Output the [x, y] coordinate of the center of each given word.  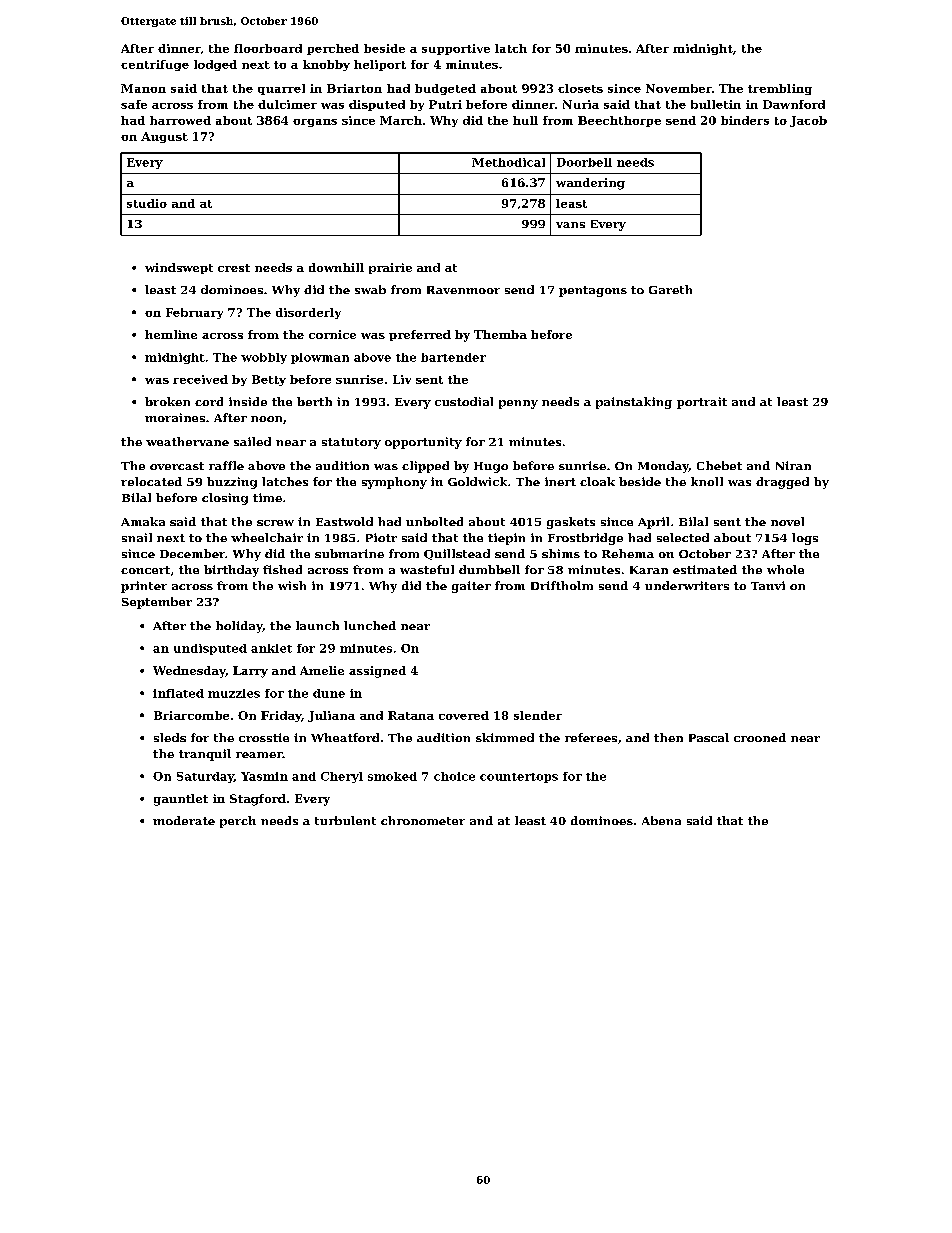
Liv [402, 379]
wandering [590, 184]
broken [167, 401]
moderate [184, 820]
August [164, 137]
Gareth [670, 289]
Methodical [508, 162]
